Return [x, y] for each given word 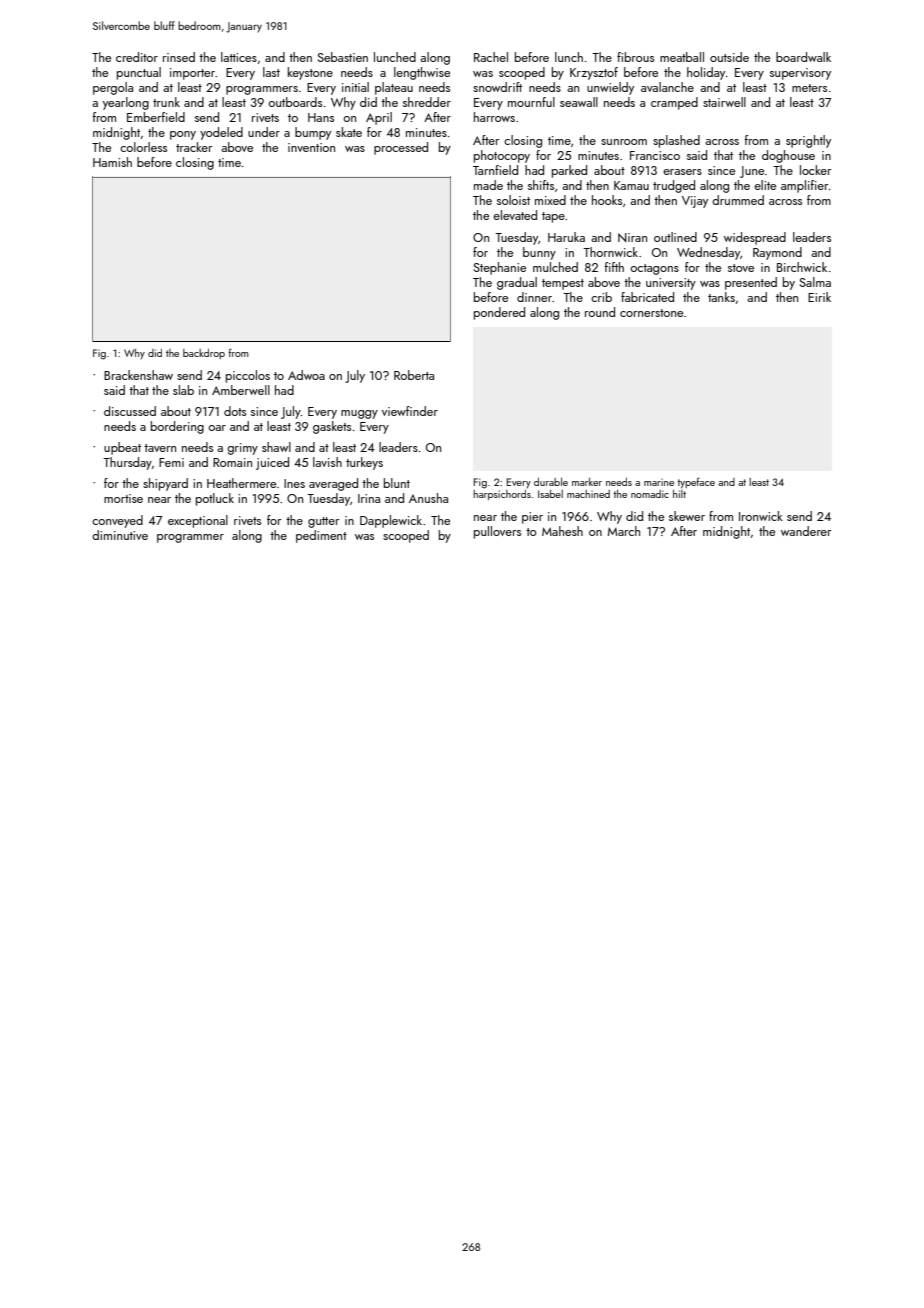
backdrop [204, 354]
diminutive [120, 535]
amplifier [804, 186]
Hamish [112, 162]
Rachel [491, 57]
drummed [738, 200]
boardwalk [803, 57]
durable [551, 482]
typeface [696, 483]
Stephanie [500, 268]
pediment [321, 536]
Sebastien [343, 57]
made [488, 185]
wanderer [806, 531]
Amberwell [241, 390]
